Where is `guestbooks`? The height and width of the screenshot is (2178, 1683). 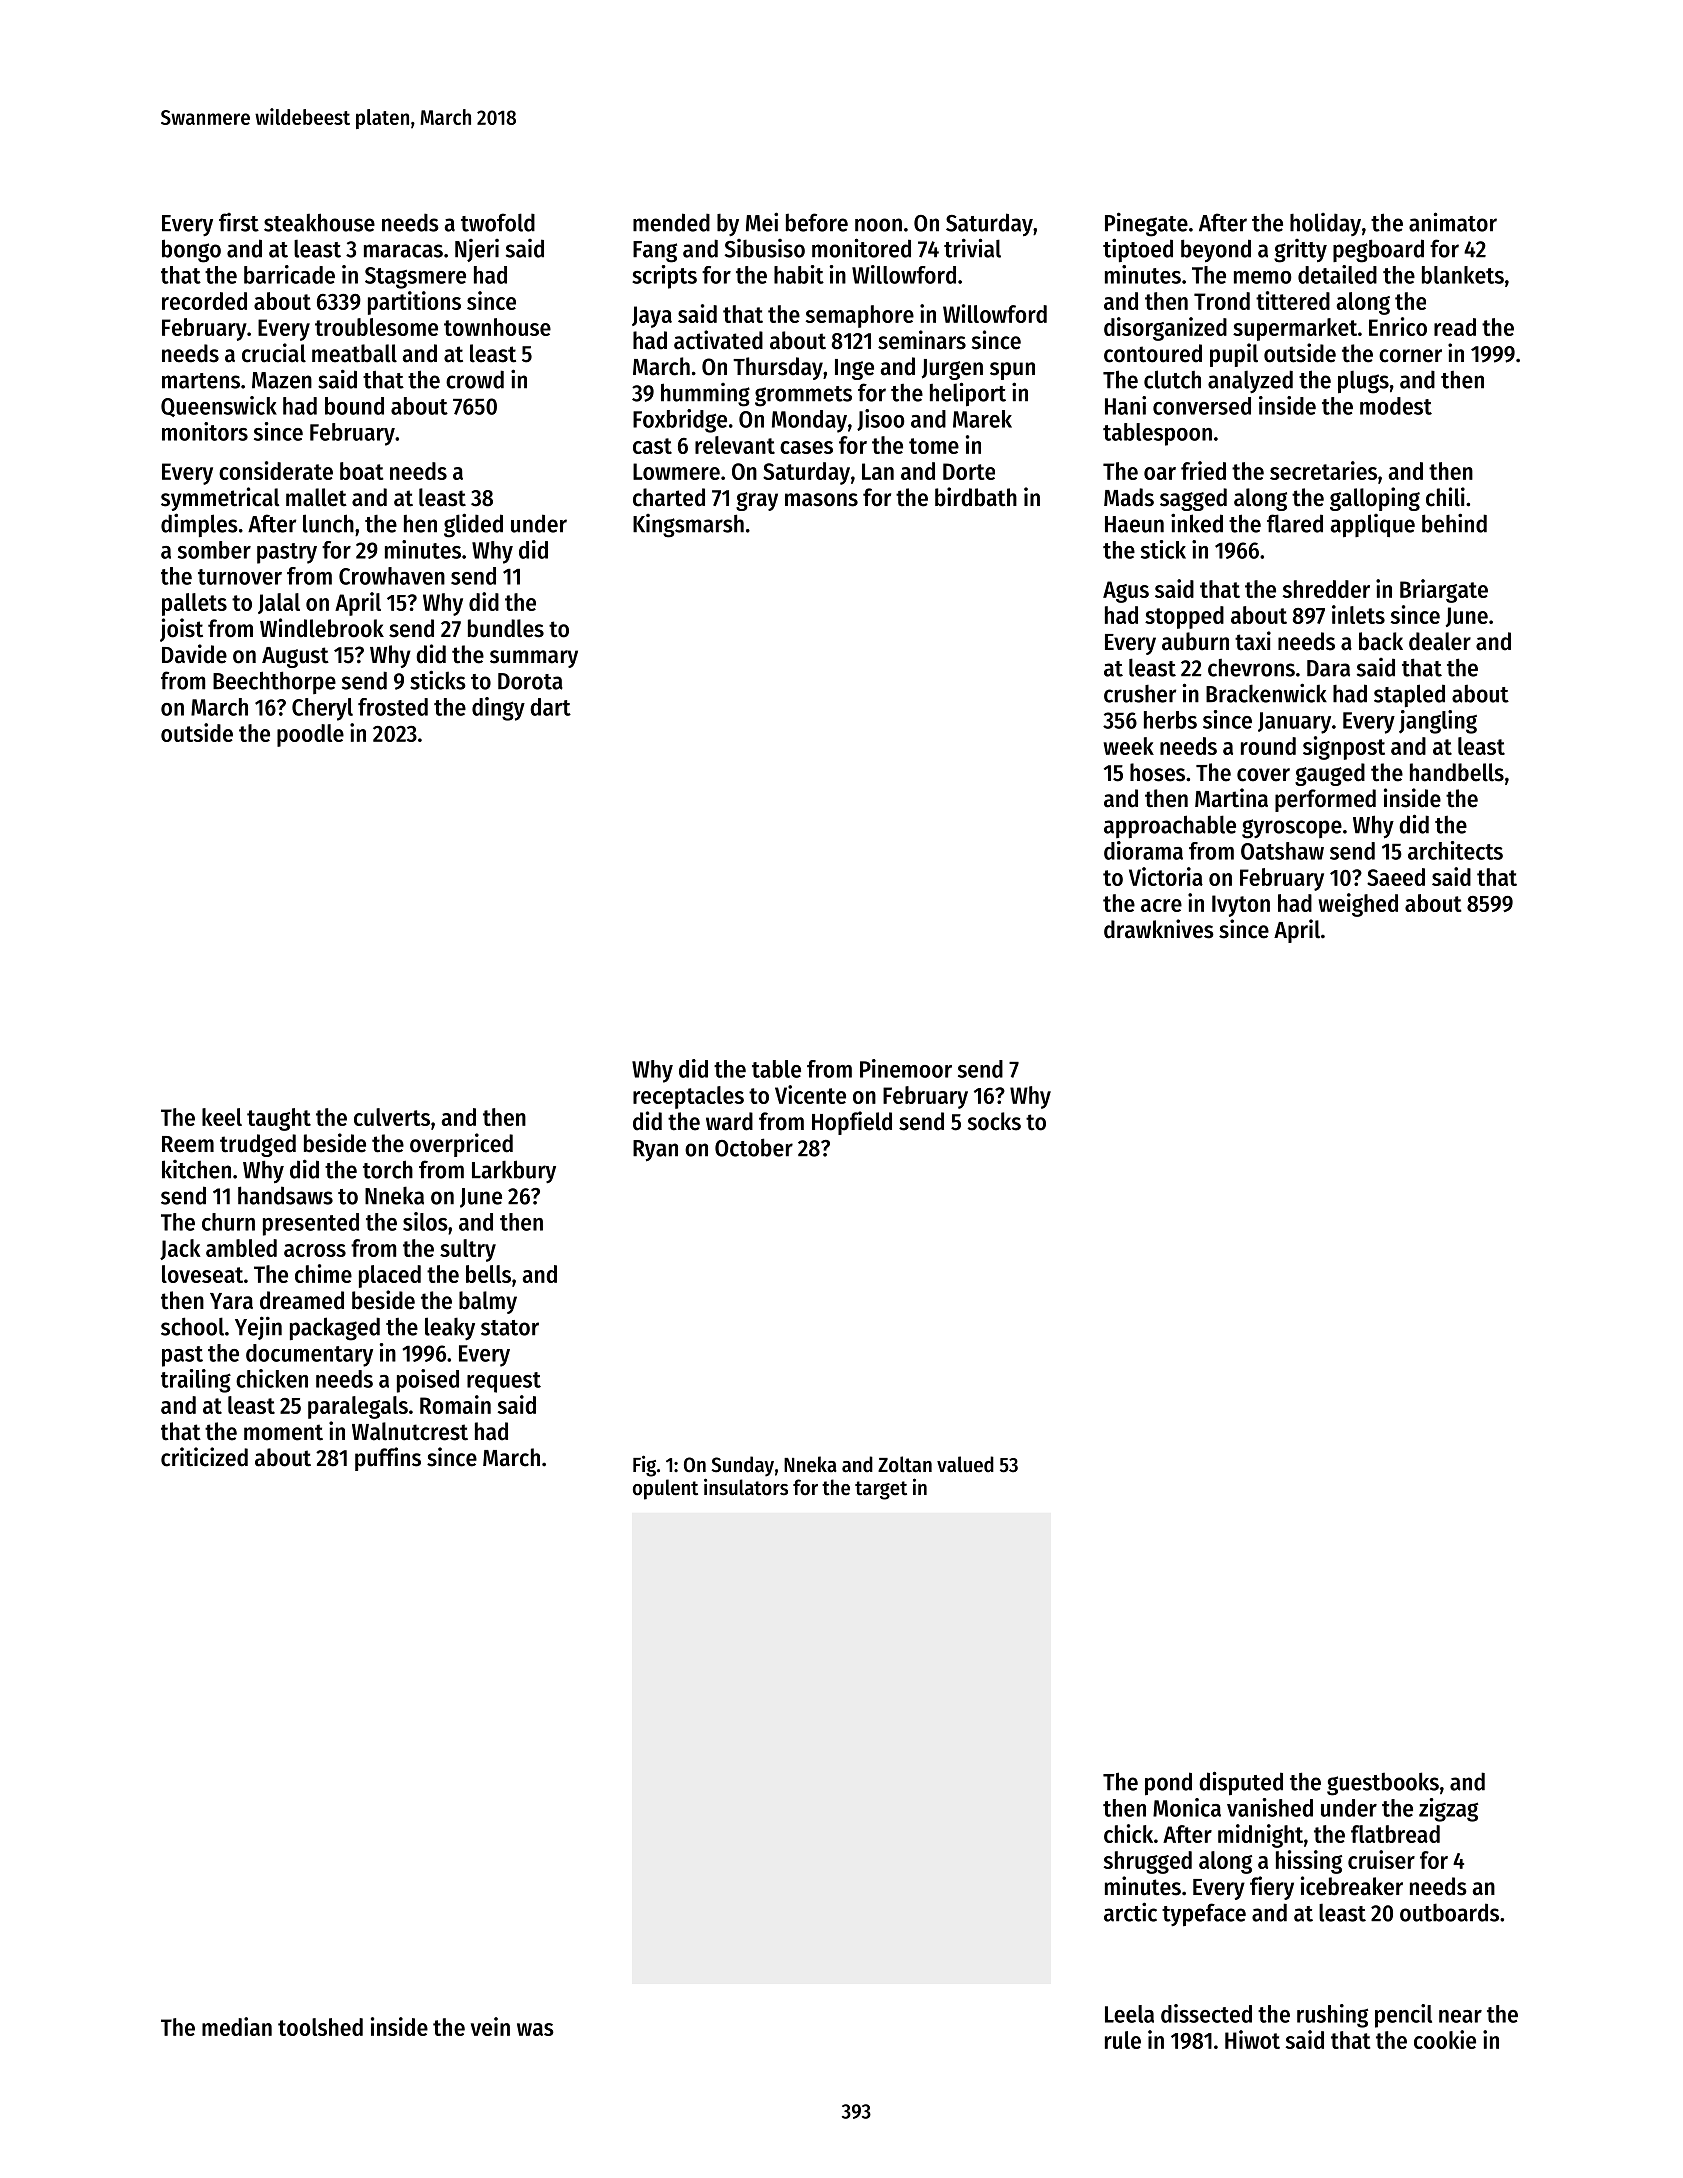 guestbooks is located at coordinates (1383, 1784).
